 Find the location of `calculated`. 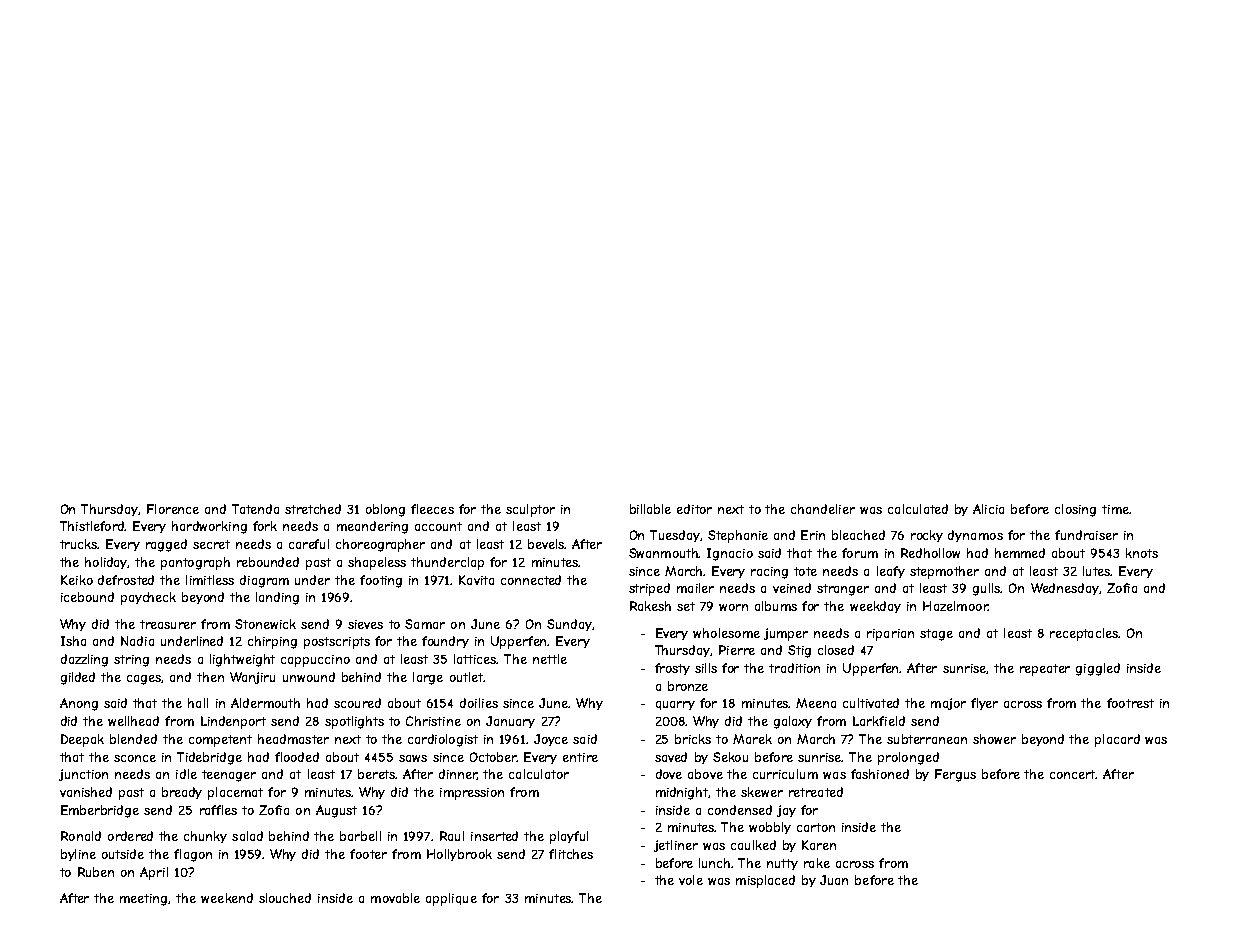

calculated is located at coordinates (918, 509).
